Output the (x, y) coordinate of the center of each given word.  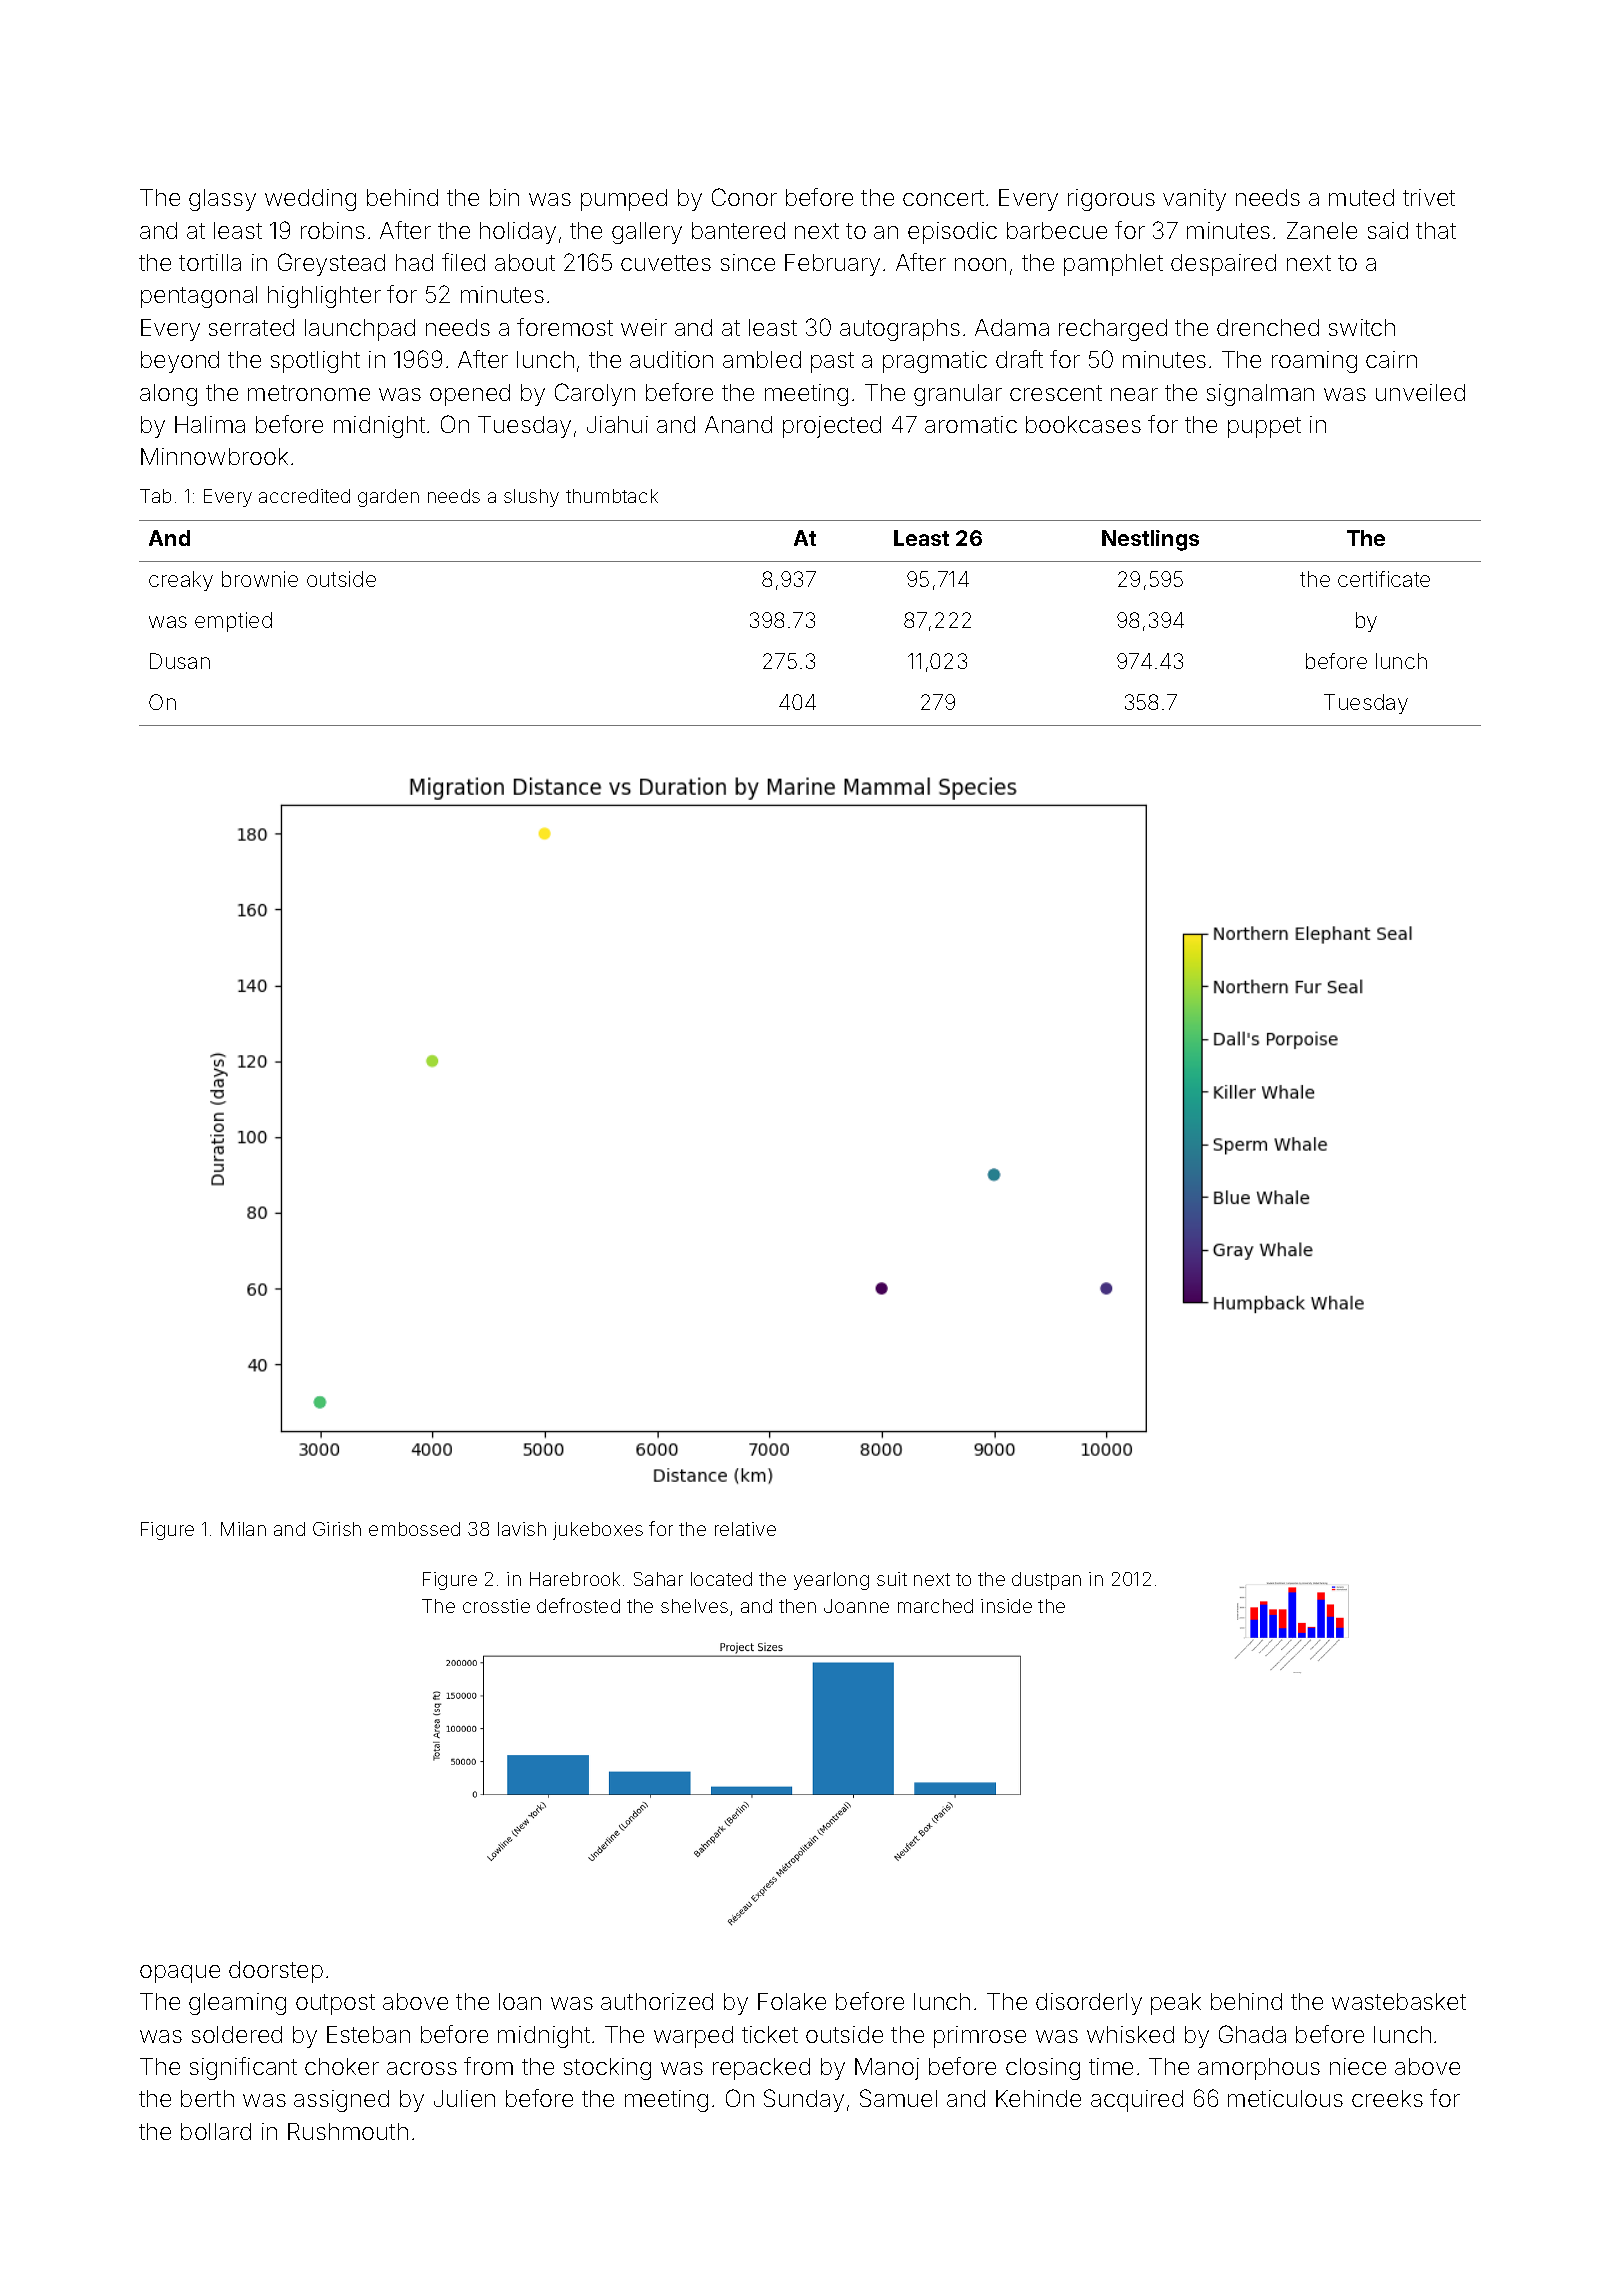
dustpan (1046, 1581)
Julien (464, 2098)
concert (943, 198)
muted (1361, 197)
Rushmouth (348, 2131)
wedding (310, 200)
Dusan (180, 661)
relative (745, 1529)
